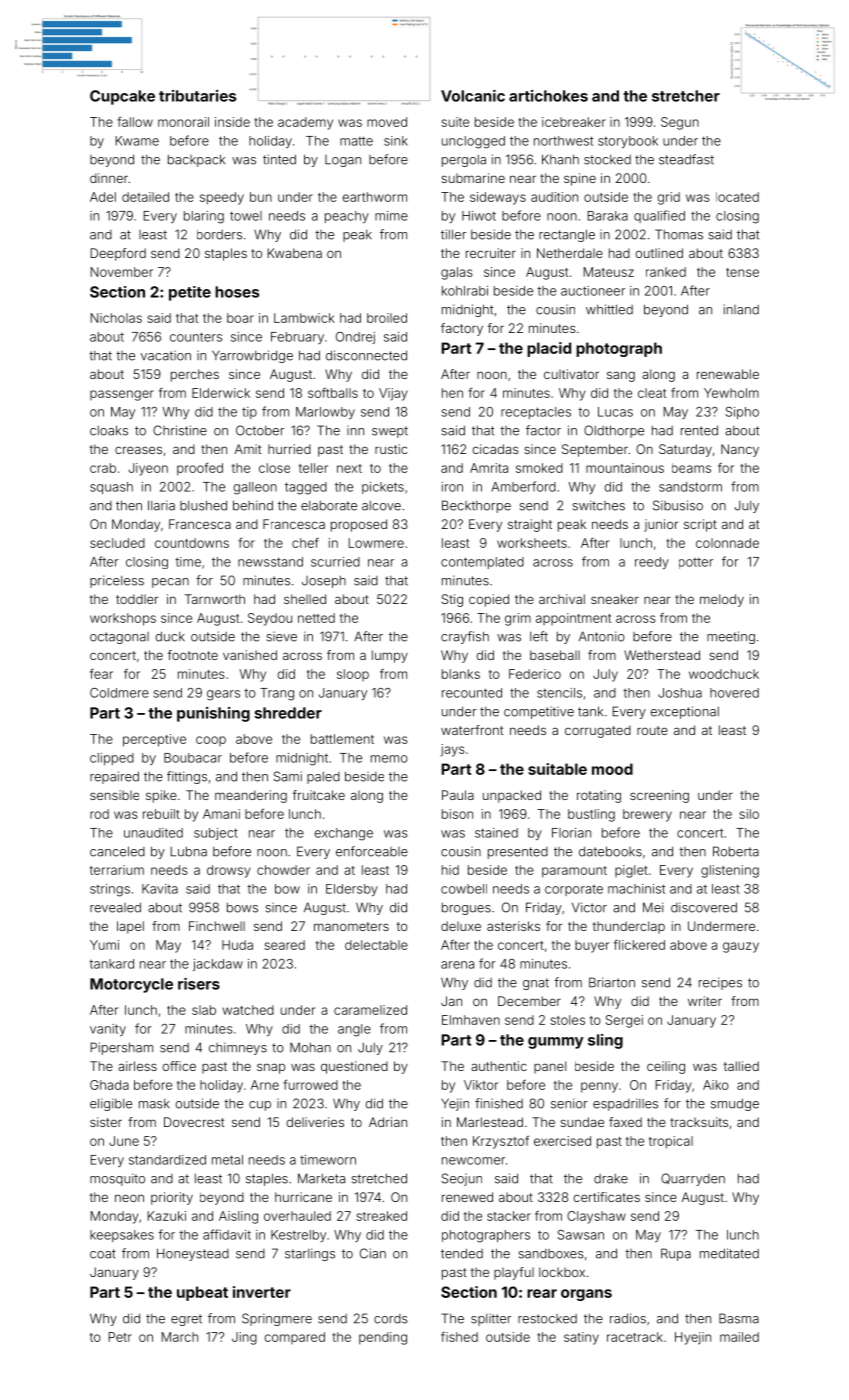  Describe the element at coordinates (624, 1021) in the page. I see `Sergei` at that location.
